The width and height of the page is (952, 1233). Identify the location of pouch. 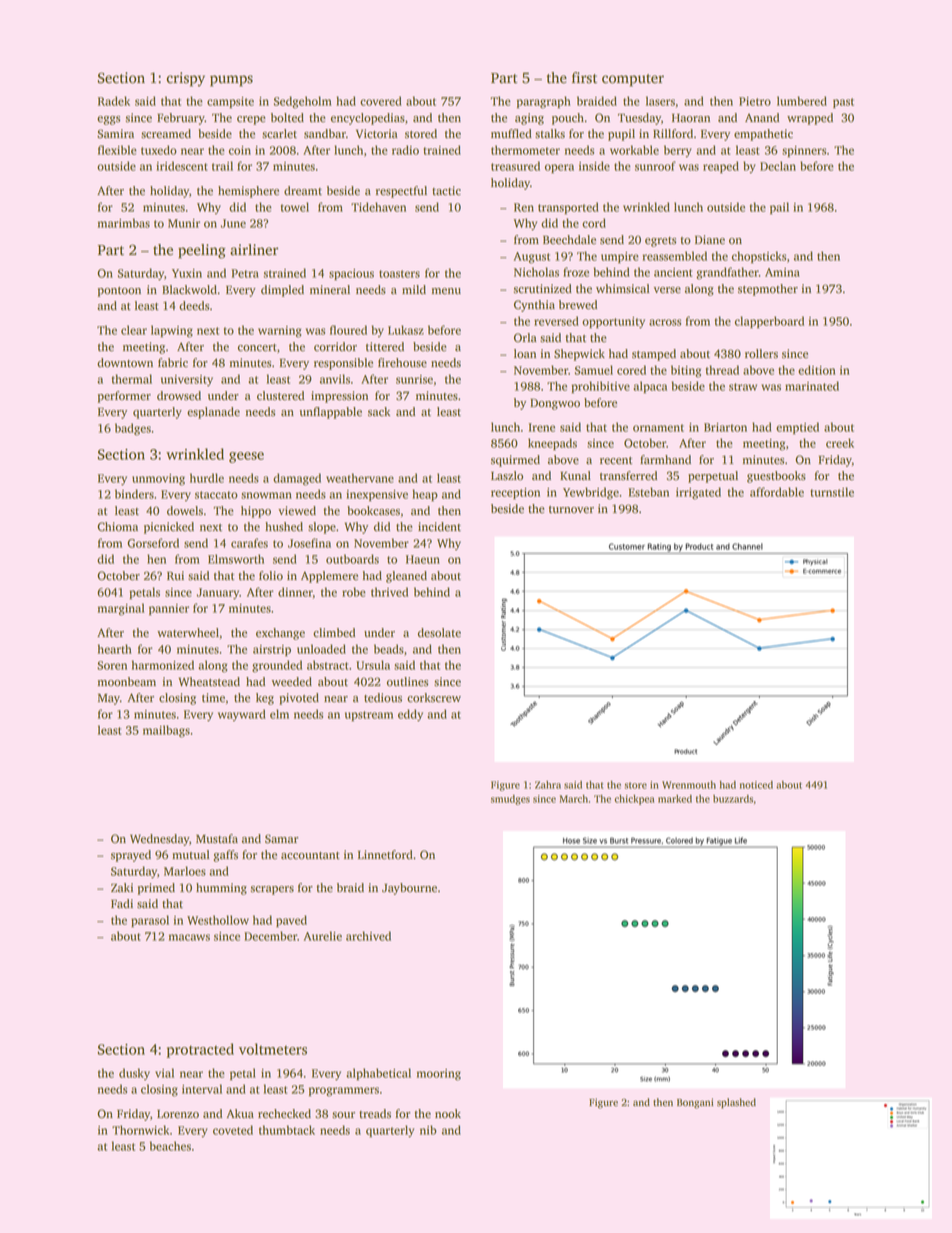
(568, 119).
